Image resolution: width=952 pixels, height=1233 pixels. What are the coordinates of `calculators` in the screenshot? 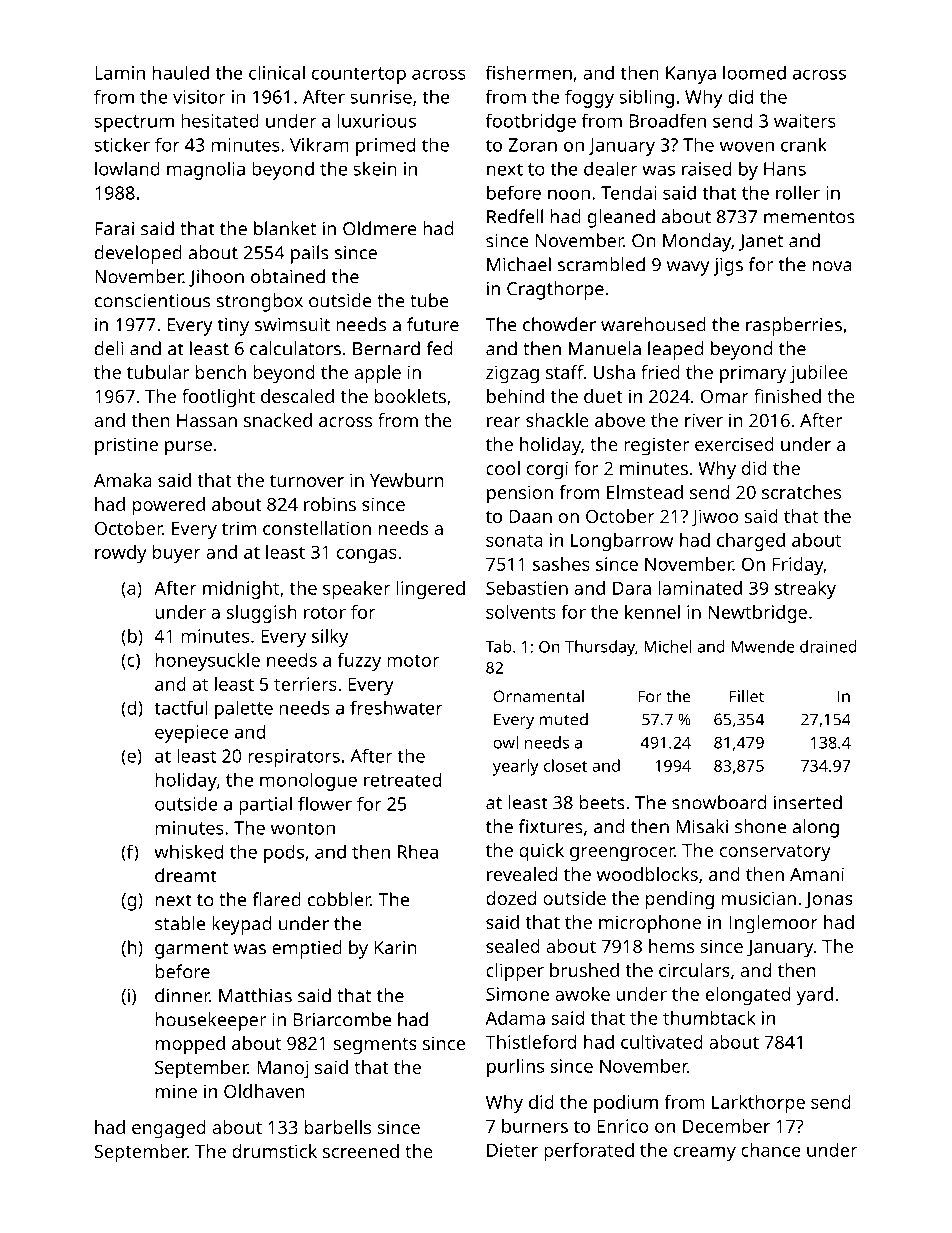 It's located at (295, 348).
